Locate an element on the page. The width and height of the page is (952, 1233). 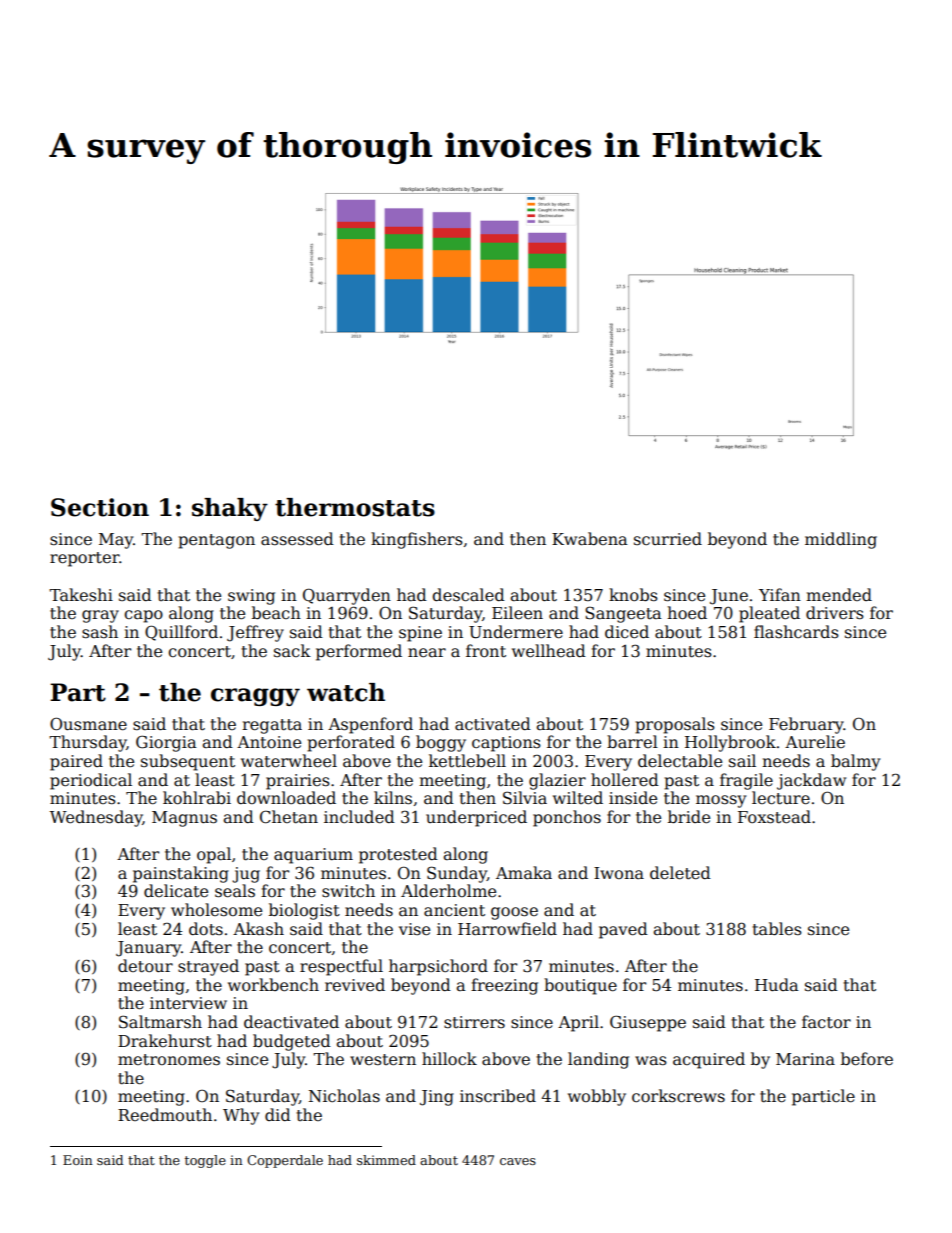
Amaka is located at coordinates (524, 873).
